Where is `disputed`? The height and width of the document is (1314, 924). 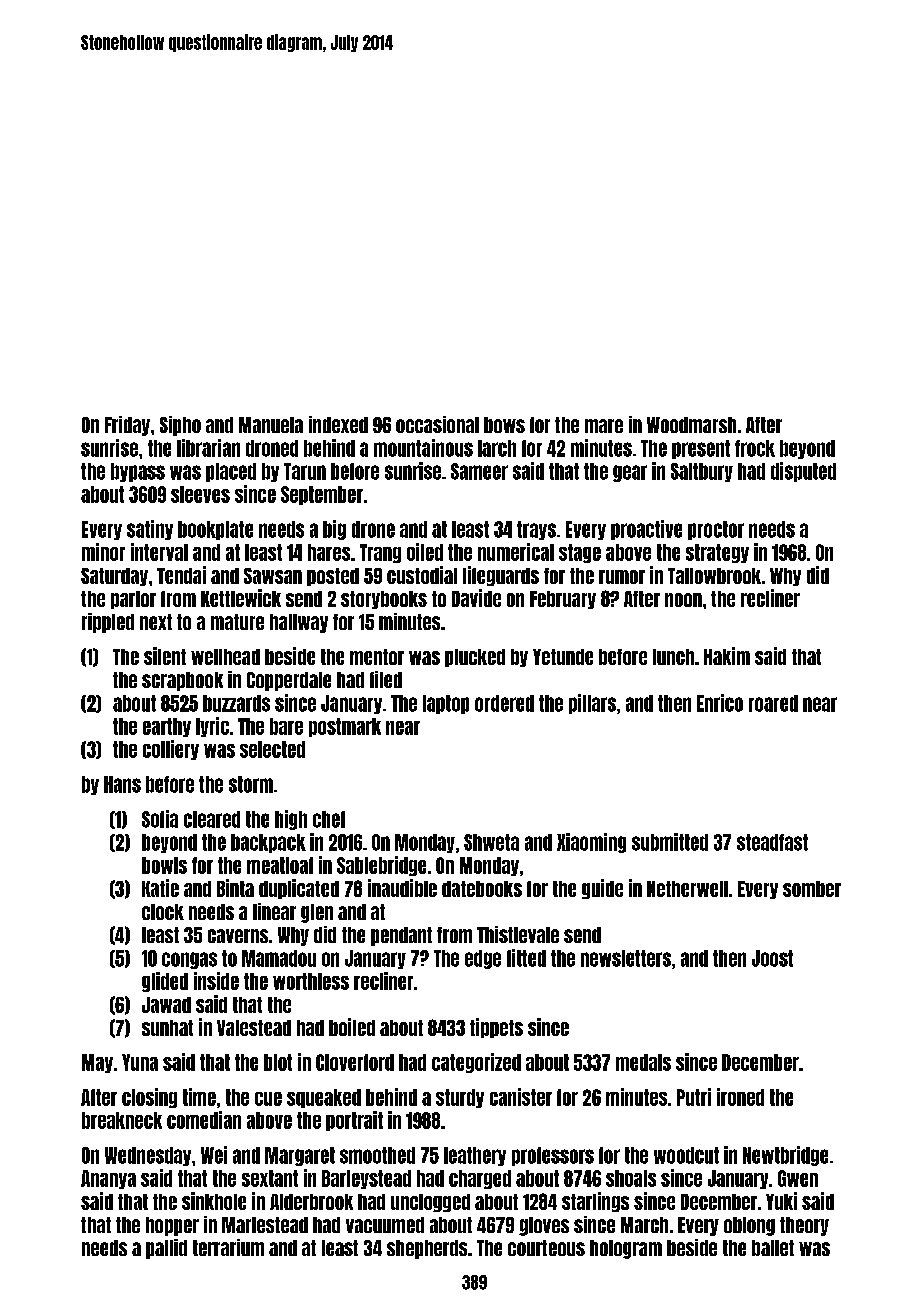
disputed is located at coordinates (803, 472).
